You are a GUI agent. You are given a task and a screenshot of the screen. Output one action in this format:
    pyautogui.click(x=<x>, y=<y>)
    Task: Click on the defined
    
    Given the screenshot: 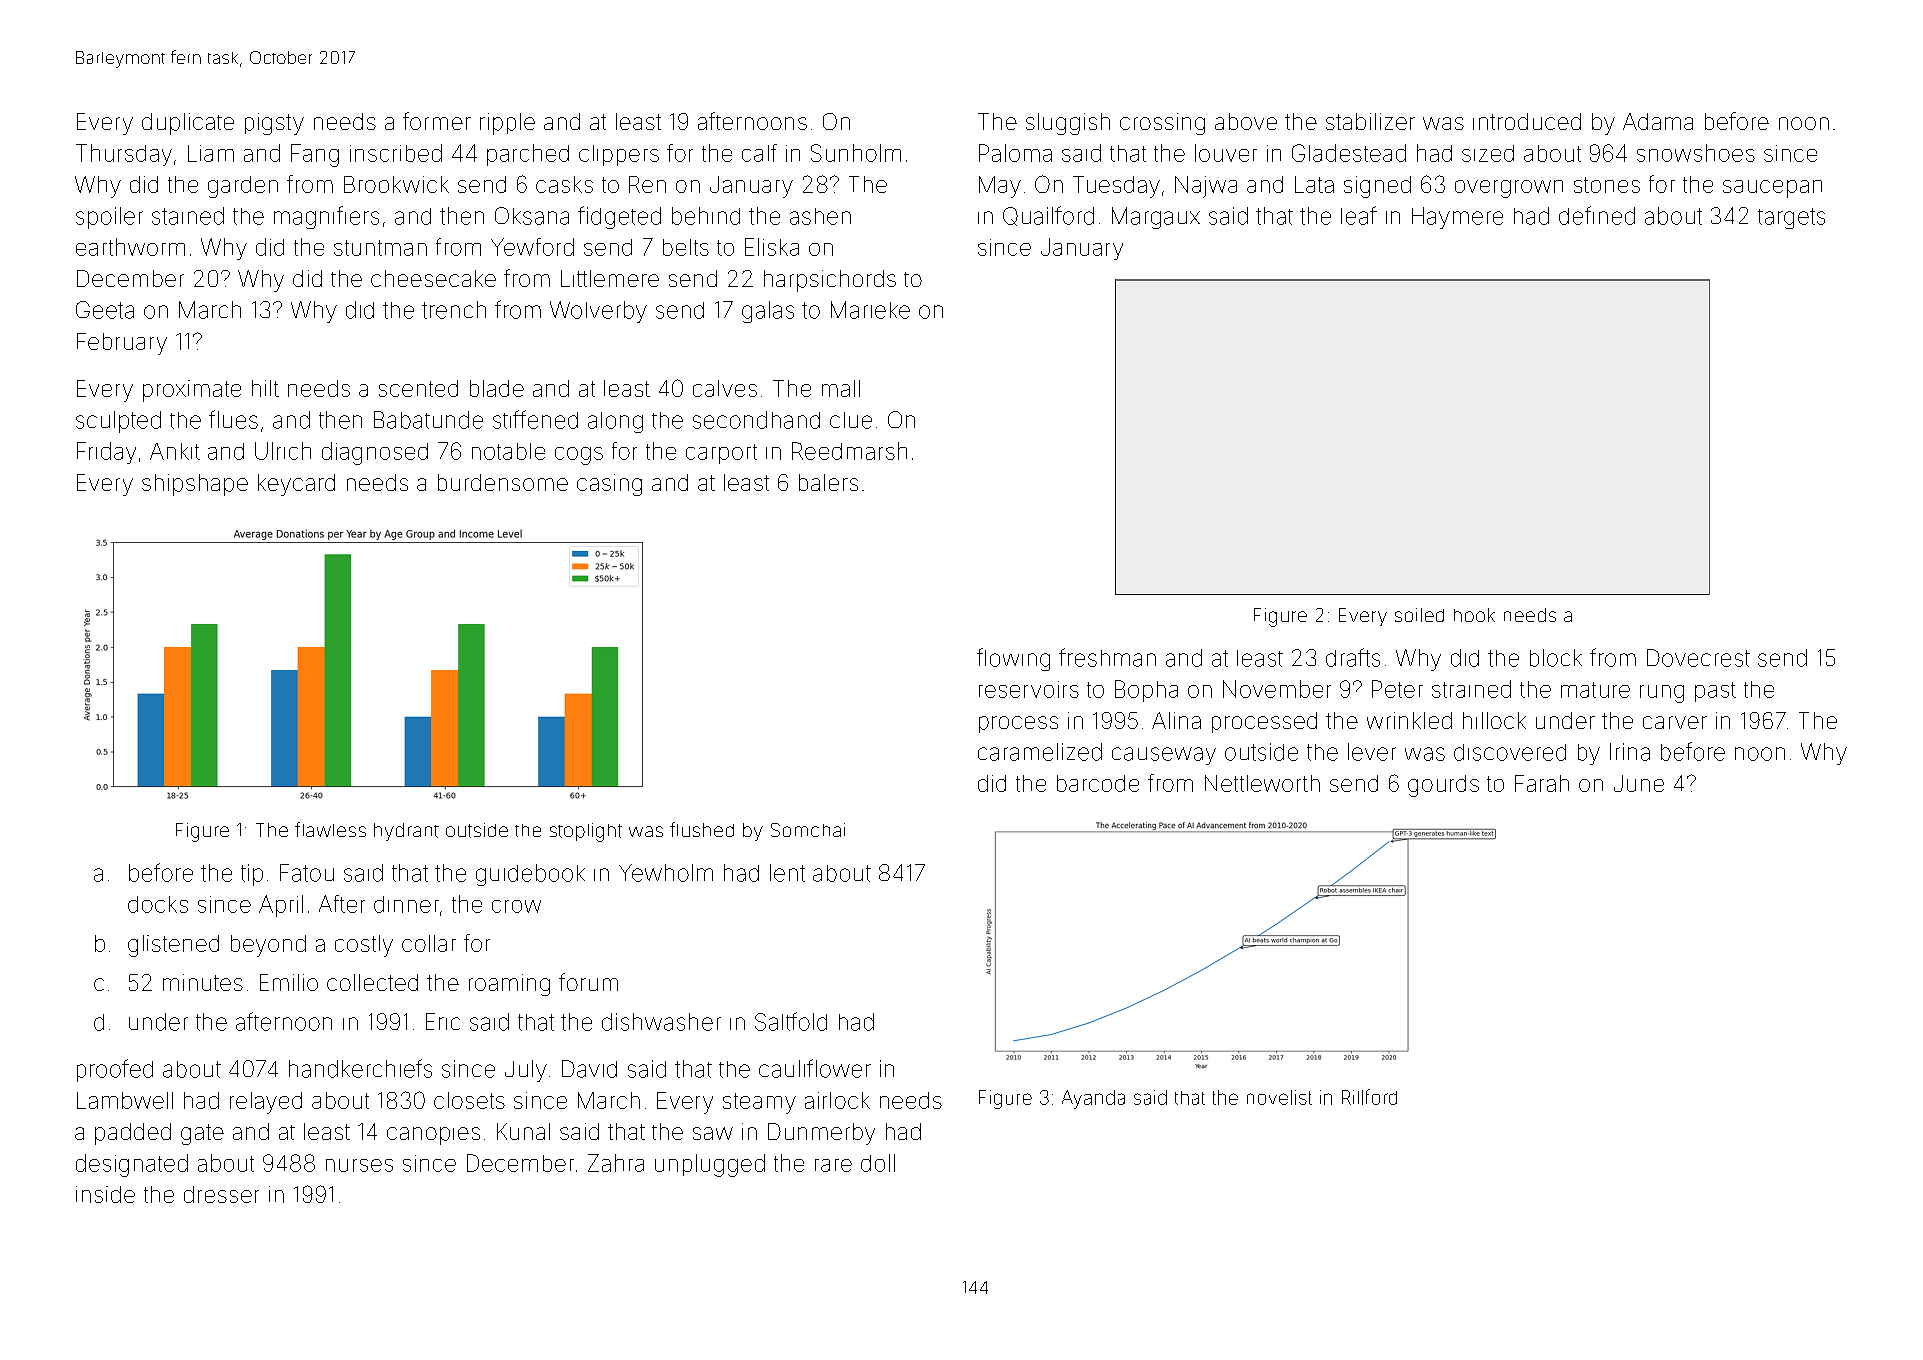 What is the action you would take?
    pyautogui.click(x=1597, y=215)
